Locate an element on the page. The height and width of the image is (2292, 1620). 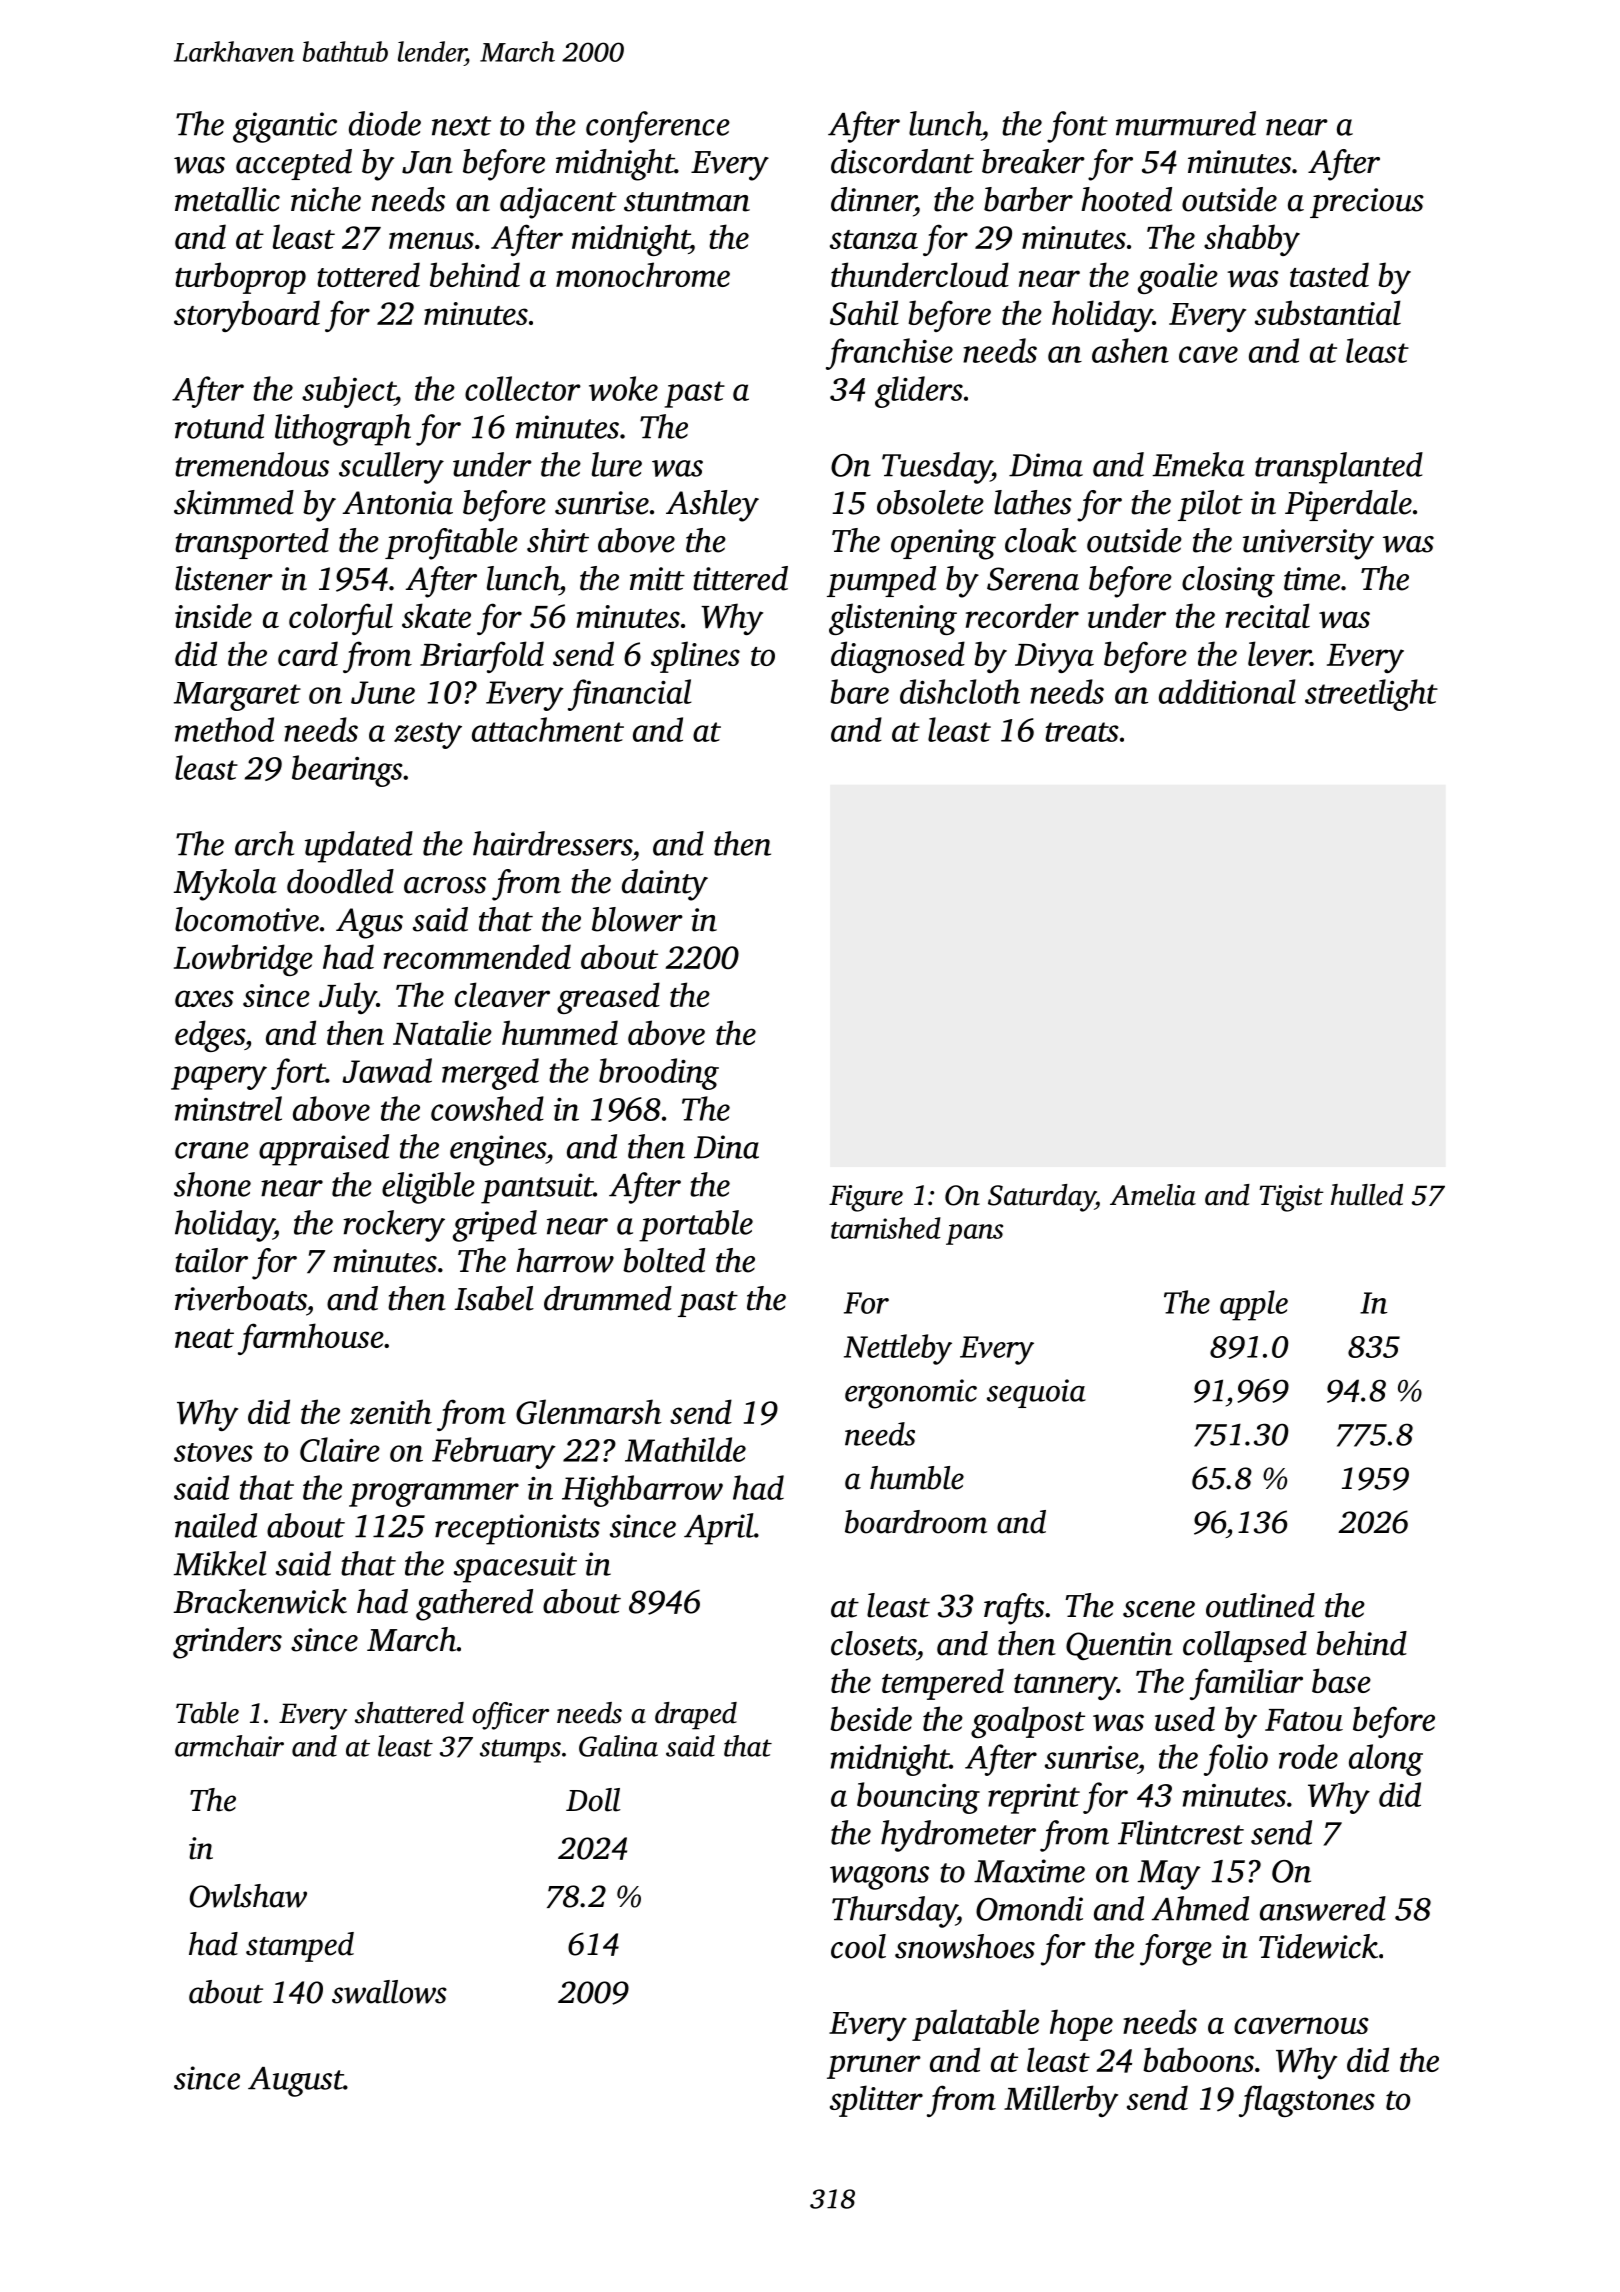
apple is located at coordinates (1254, 1305).
